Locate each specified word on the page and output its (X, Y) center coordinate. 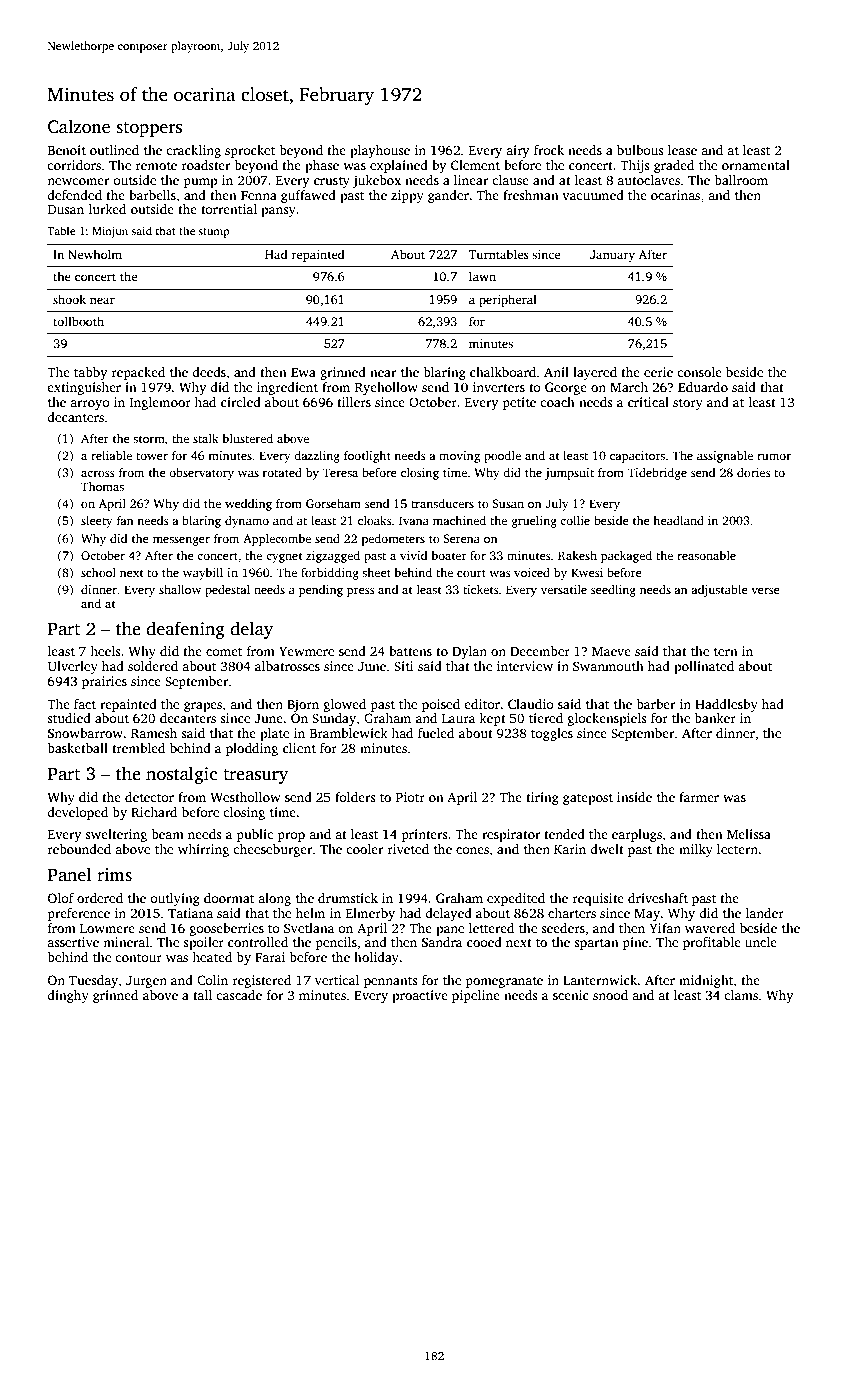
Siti (403, 666)
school (98, 572)
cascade (239, 995)
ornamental (756, 165)
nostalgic (181, 775)
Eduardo (703, 387)
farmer (699, 797)
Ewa (303, 372)
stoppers (149, 129)
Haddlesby (726, 705)
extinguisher (84, 388)
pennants (391, 982)
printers (425, 835)
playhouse (380, 151)
